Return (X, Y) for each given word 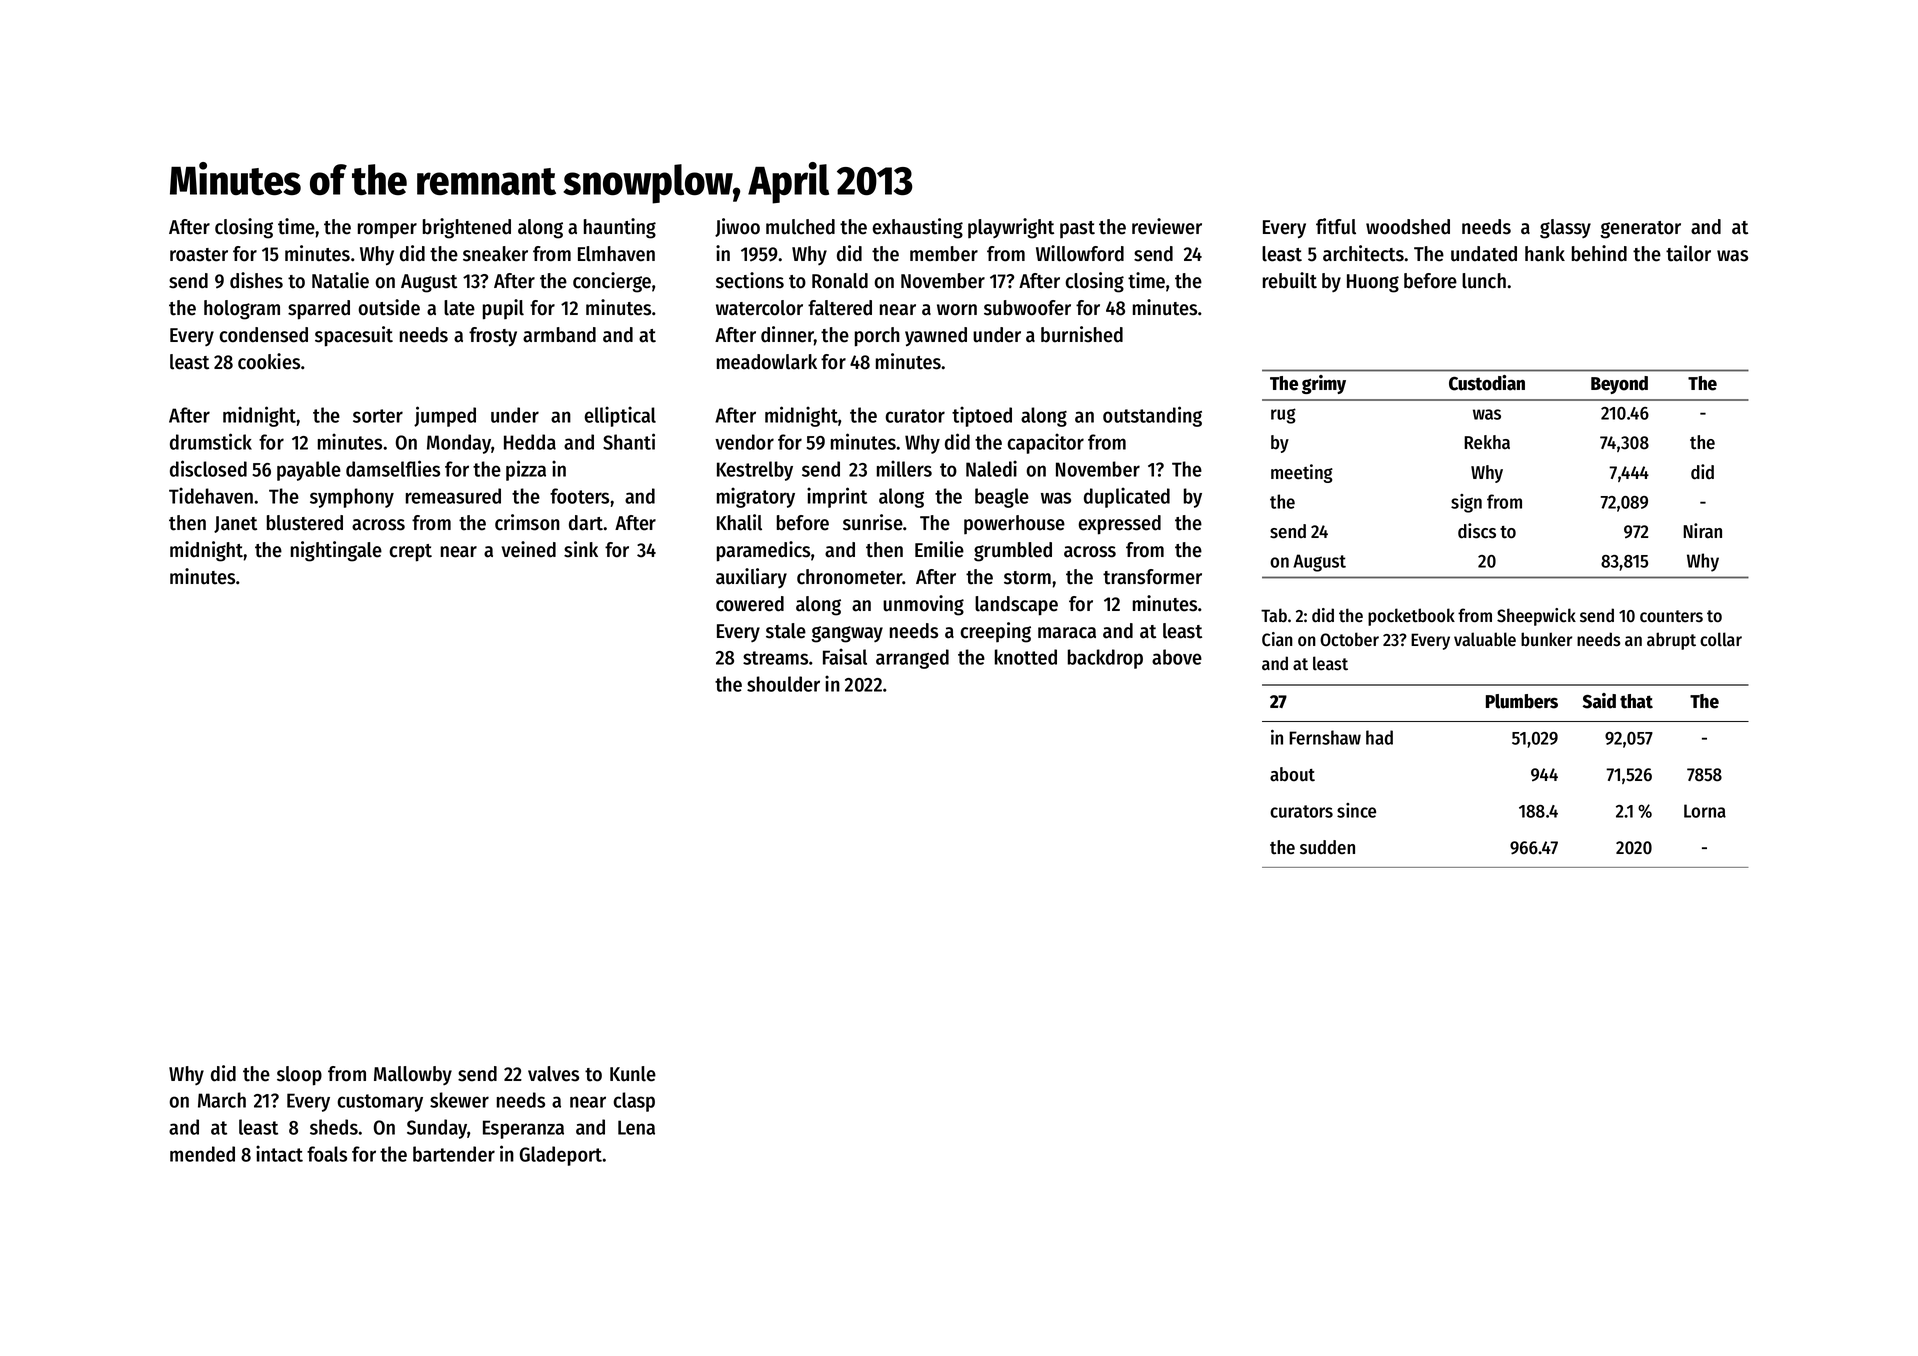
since (1356, 810)
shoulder (783, 684)
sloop (299, 1076)
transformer (1152, 577)
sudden (1327, 847)
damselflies (393, 468)
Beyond (1619, 385)
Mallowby (413, 1075)
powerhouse (1014, 524)
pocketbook (1411, 617)
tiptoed (982, 416)
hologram (242, 310)
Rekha (1487, 442)
